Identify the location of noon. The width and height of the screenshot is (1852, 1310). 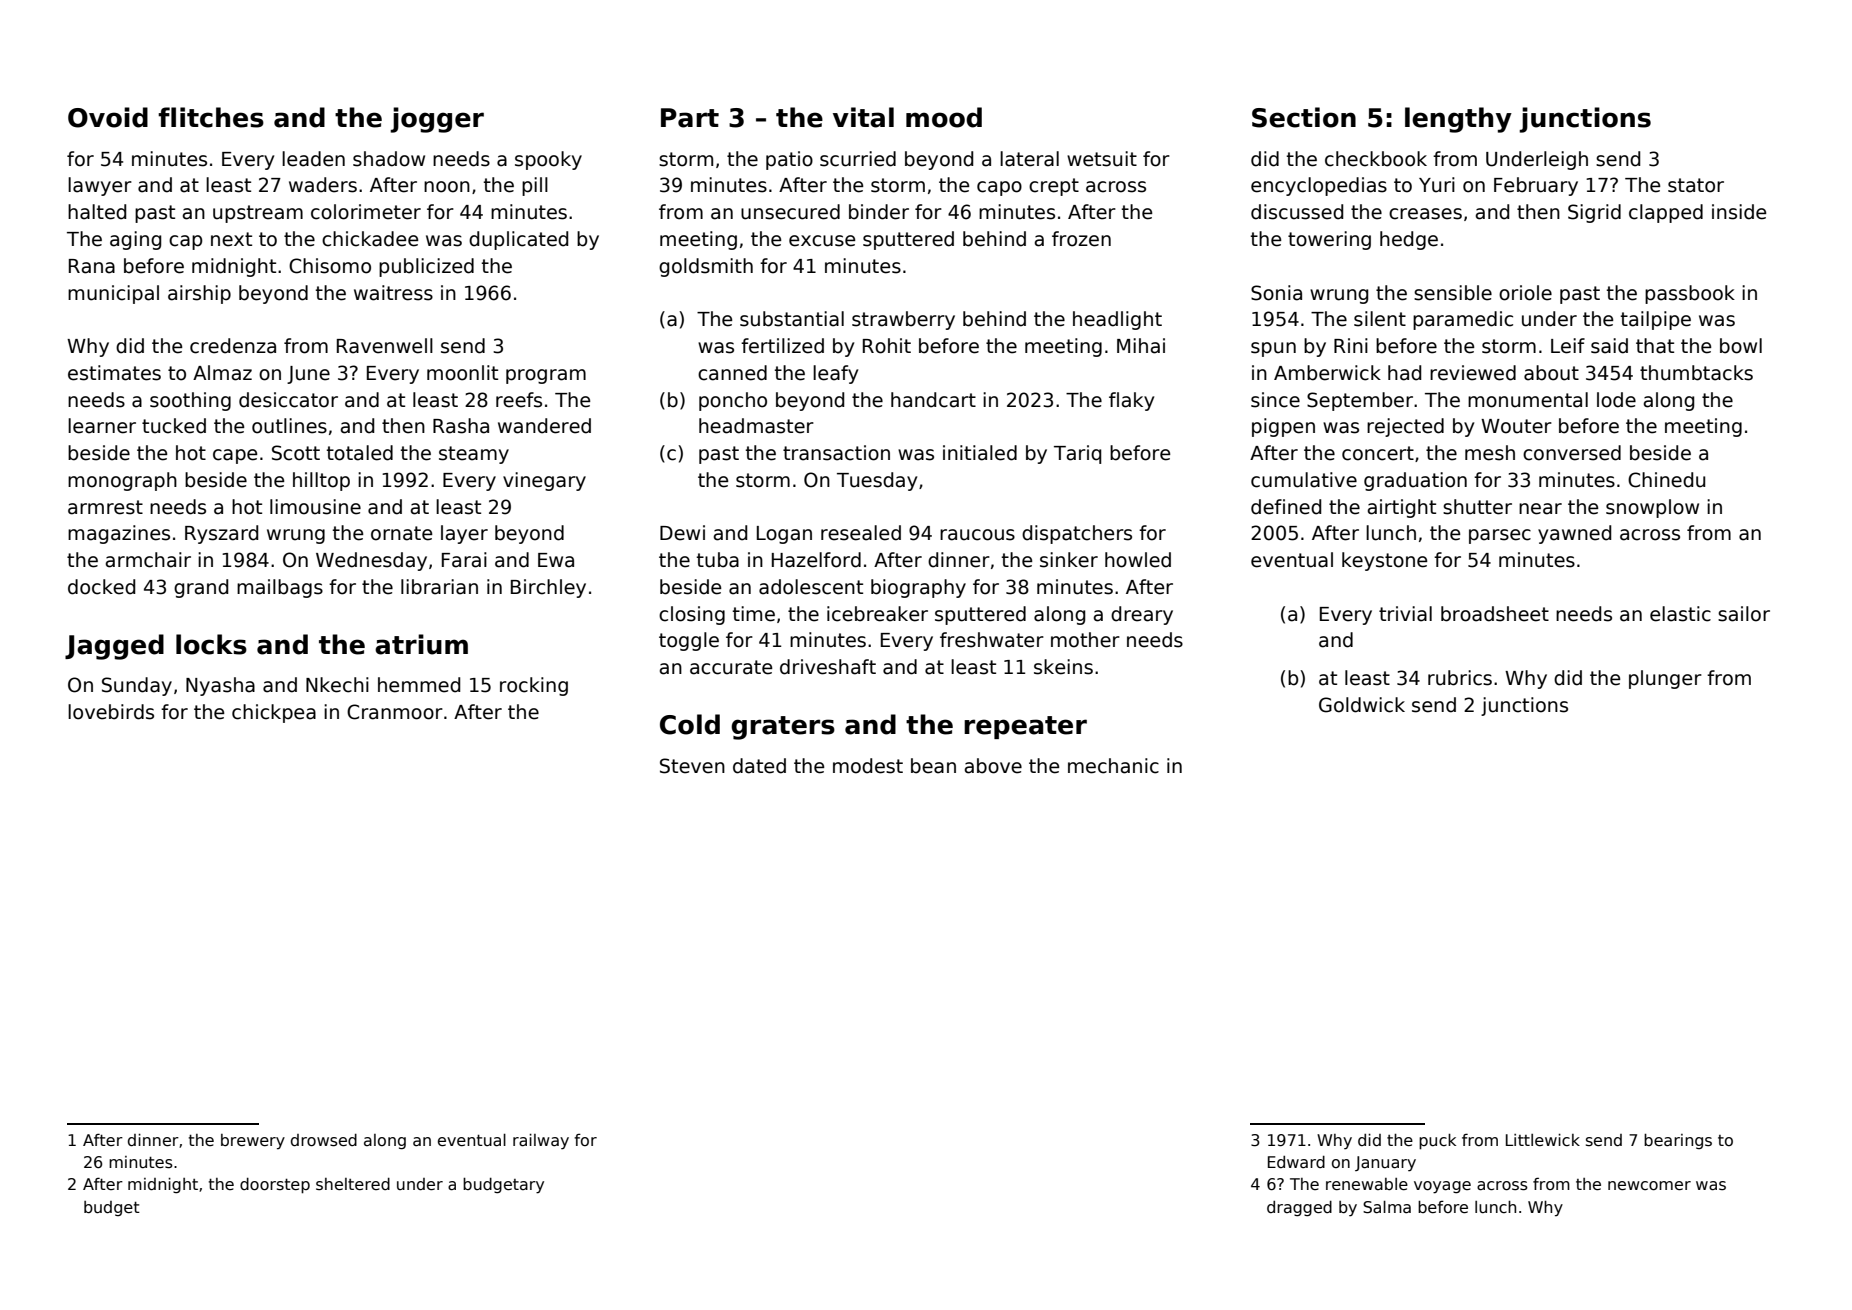
(447, 187).
